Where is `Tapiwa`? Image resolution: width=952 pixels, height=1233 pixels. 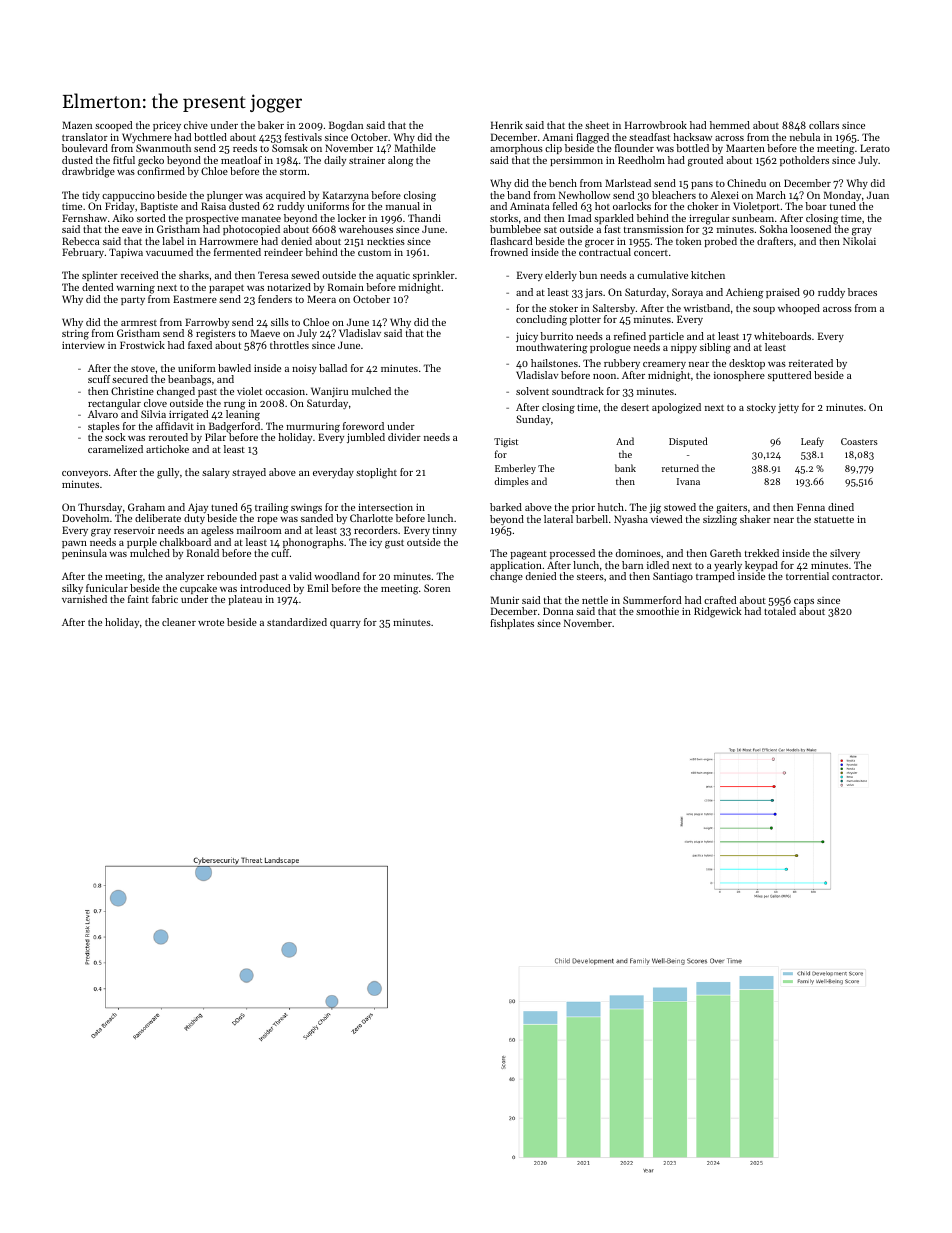 Tapiwa is located at coordinates (126, 253).
